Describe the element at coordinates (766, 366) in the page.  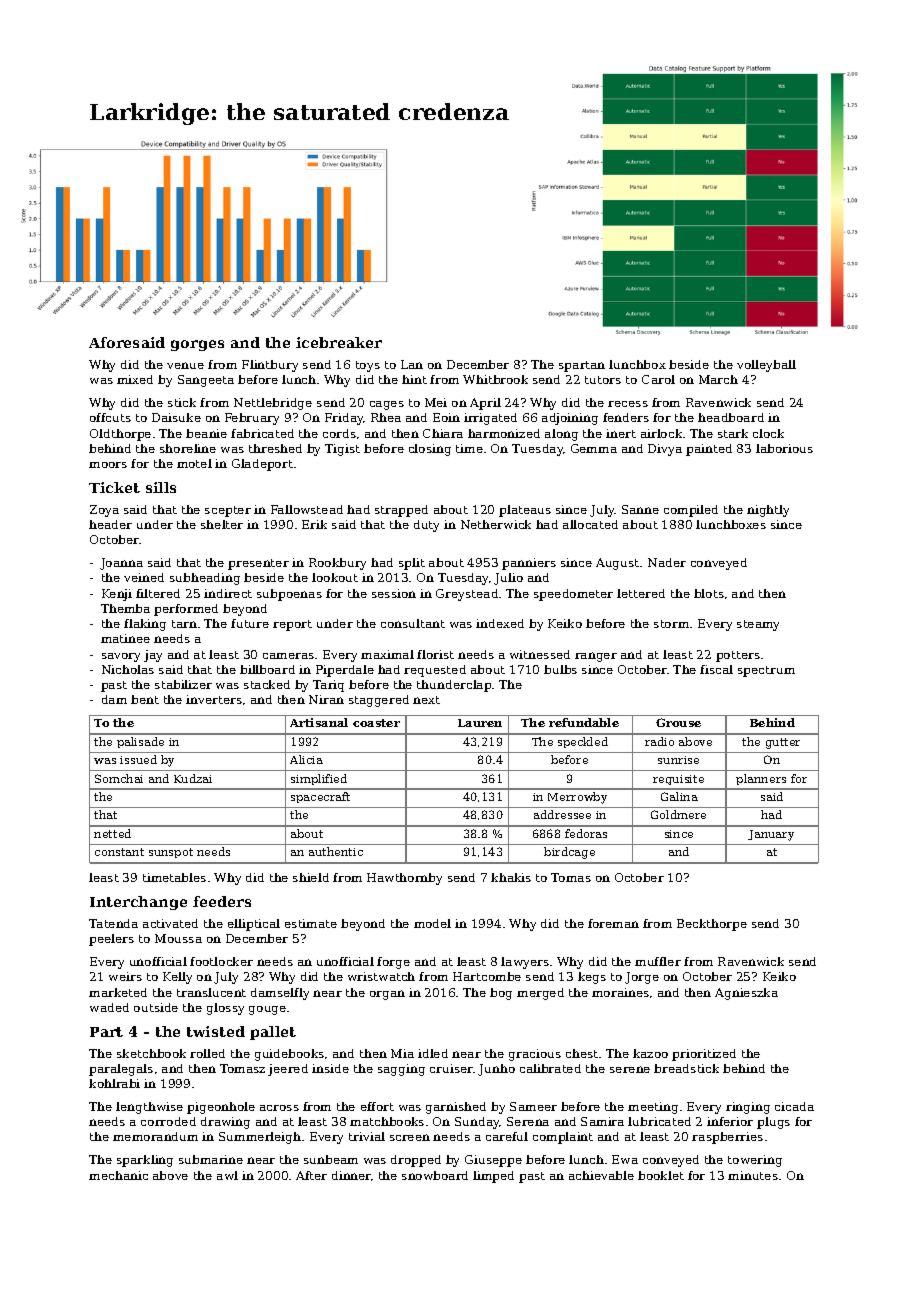
I see `volleyball` at that location.
